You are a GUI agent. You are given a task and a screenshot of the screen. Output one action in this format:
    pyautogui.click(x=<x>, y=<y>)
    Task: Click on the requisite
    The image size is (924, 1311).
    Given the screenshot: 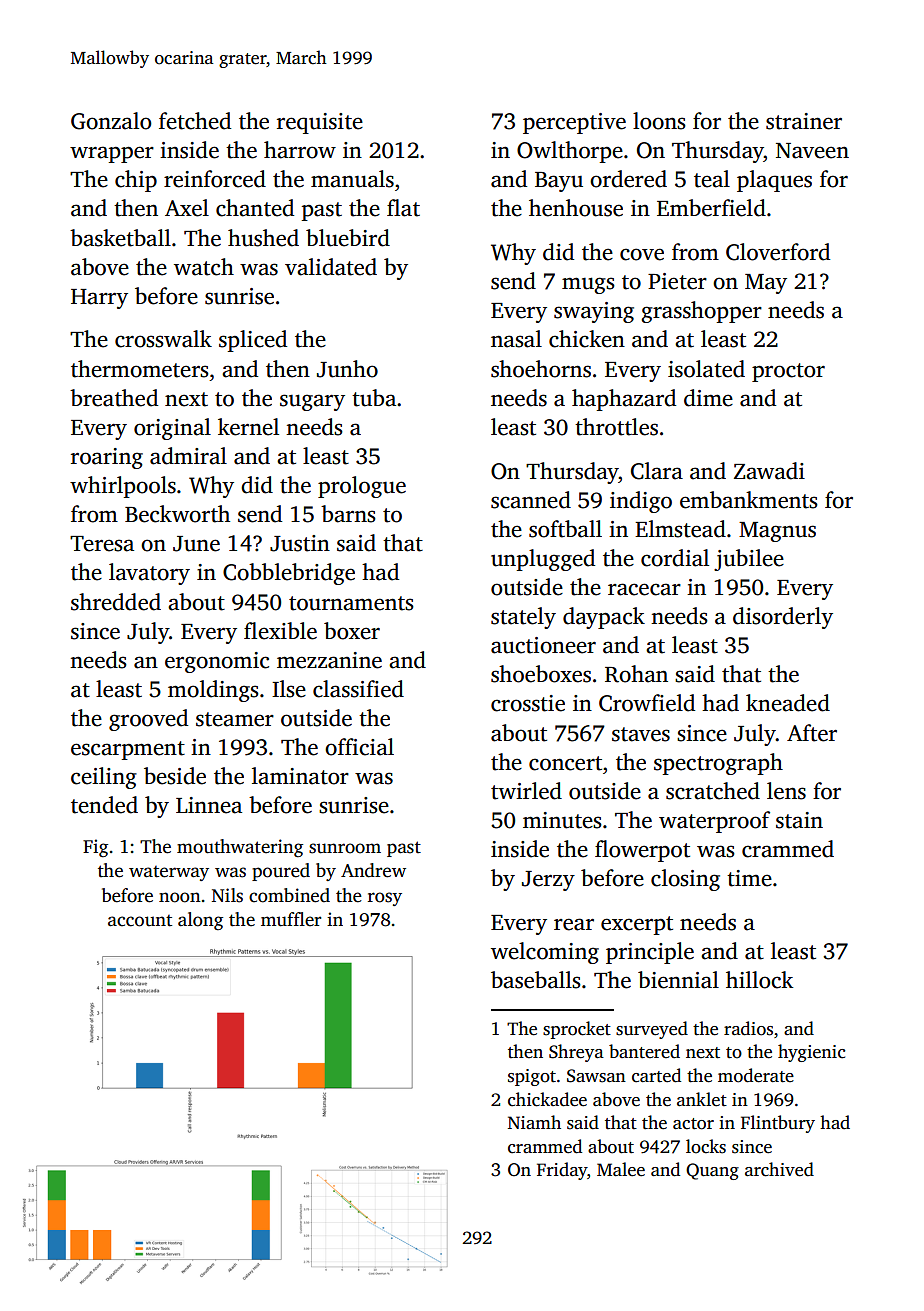 What is the action you would take?
    pyautogui.click(x=320, y=123)
